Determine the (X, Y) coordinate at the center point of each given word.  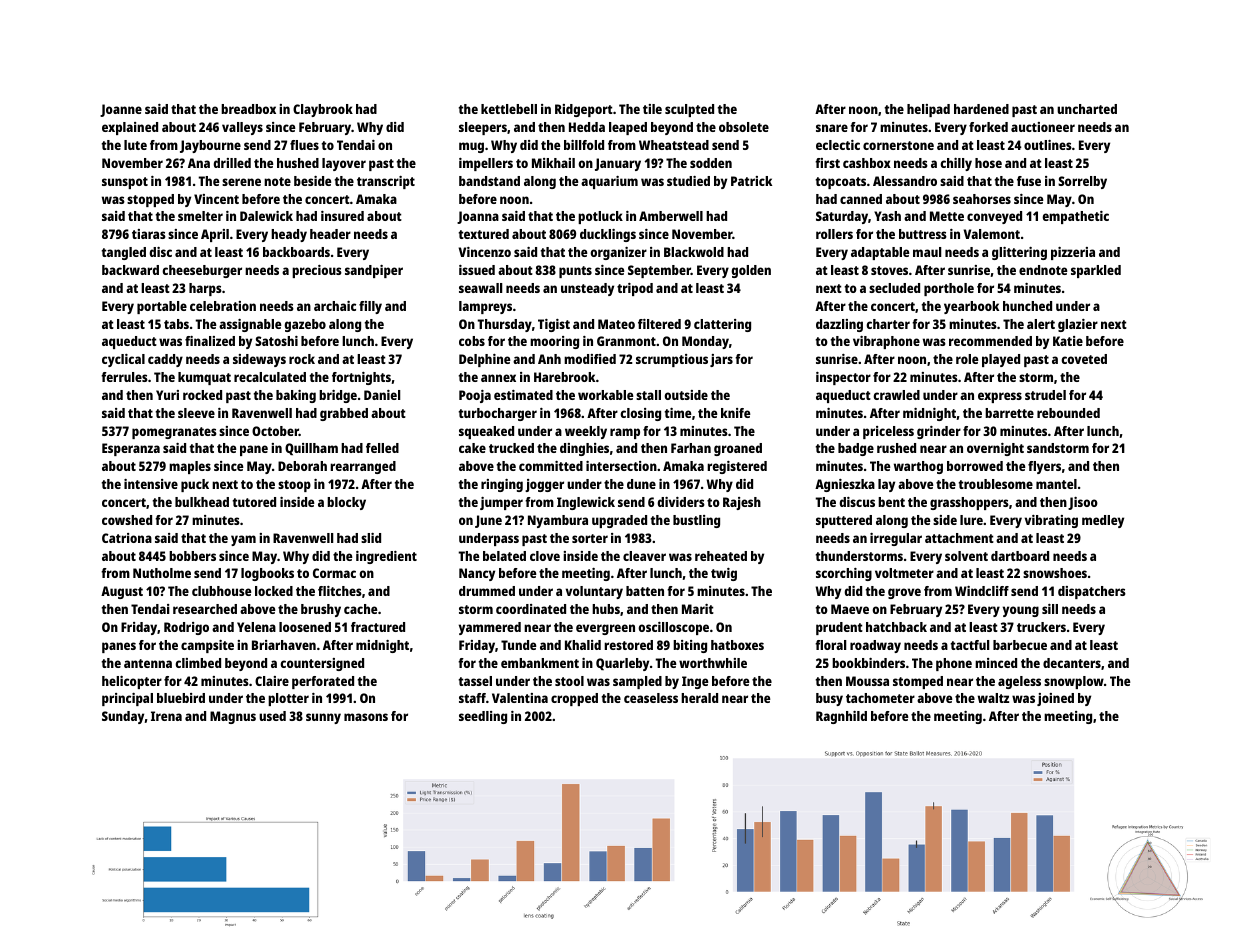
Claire (272, 681)
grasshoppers (969, 503)
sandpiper (374, 271)
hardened (981, 109)
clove (545, 556)
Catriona (127, 538)
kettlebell (509, 109)
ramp (625, 433)
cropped (574, 699)
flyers (1044, 467)
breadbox (248, 109)
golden (751, 271)
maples (190, 467)
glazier (1078, 325)
